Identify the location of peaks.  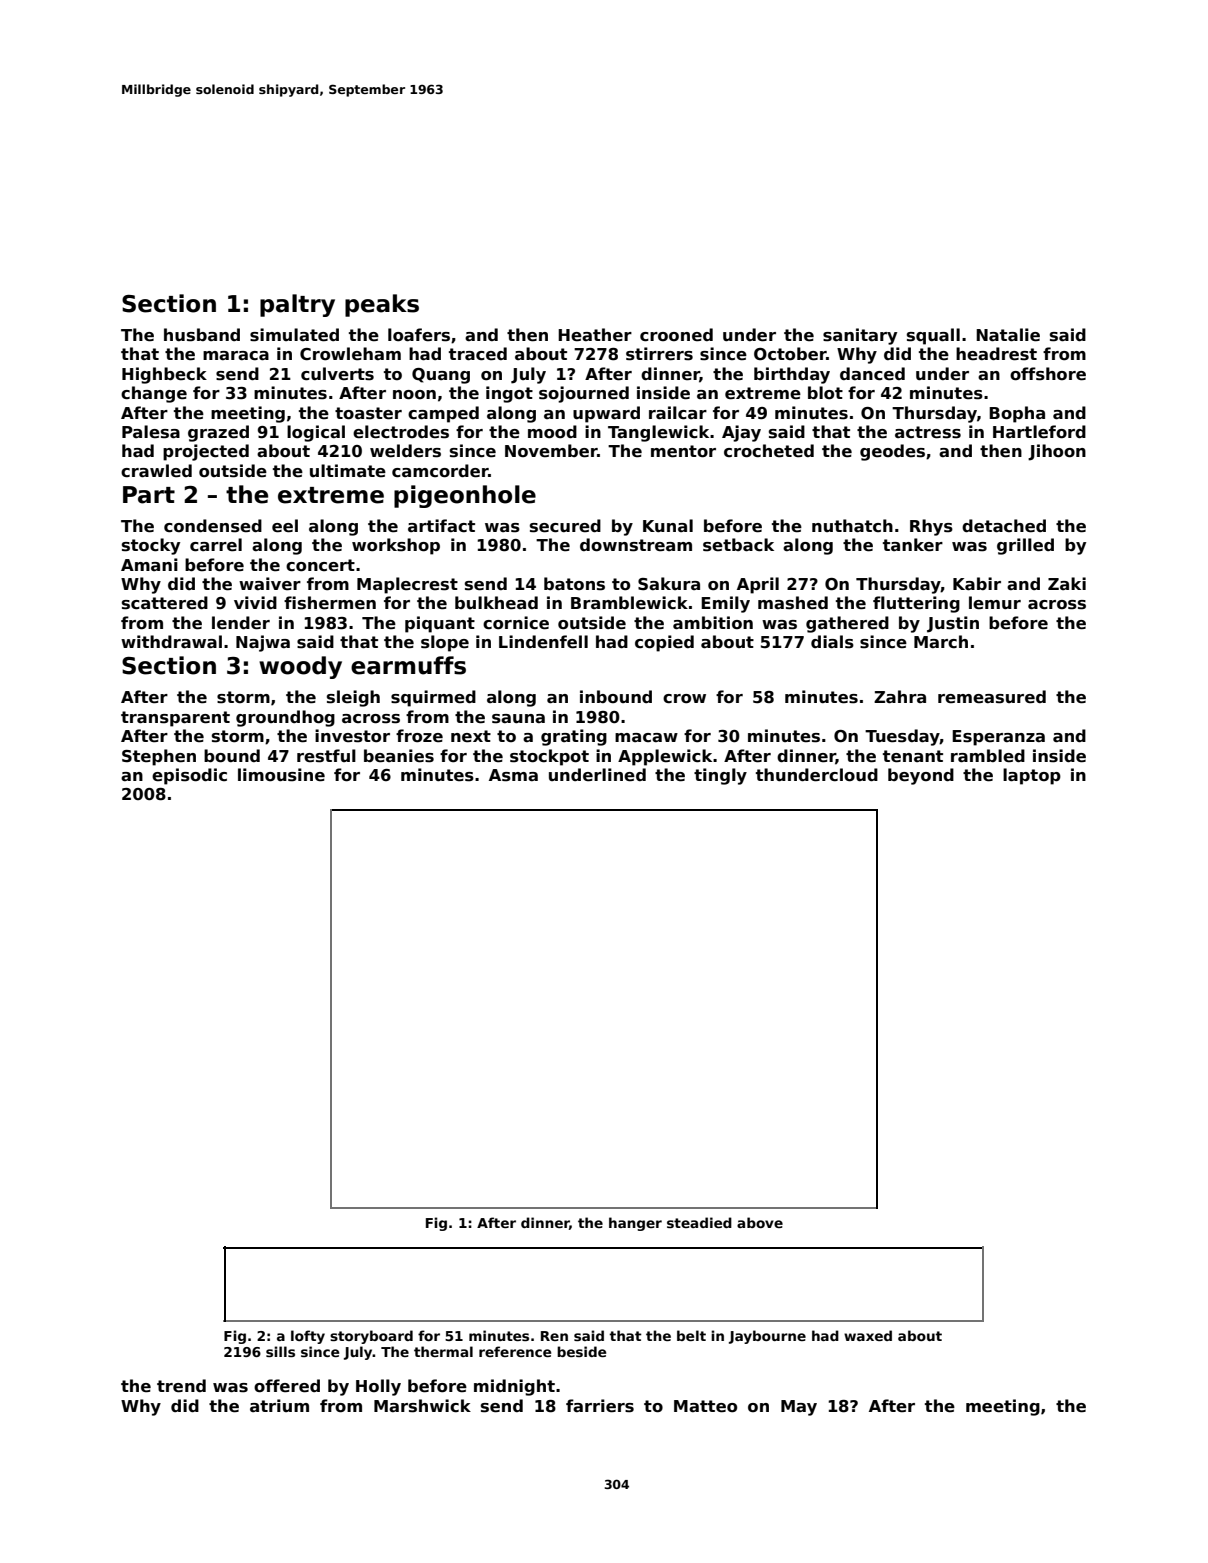
(382, 305).
